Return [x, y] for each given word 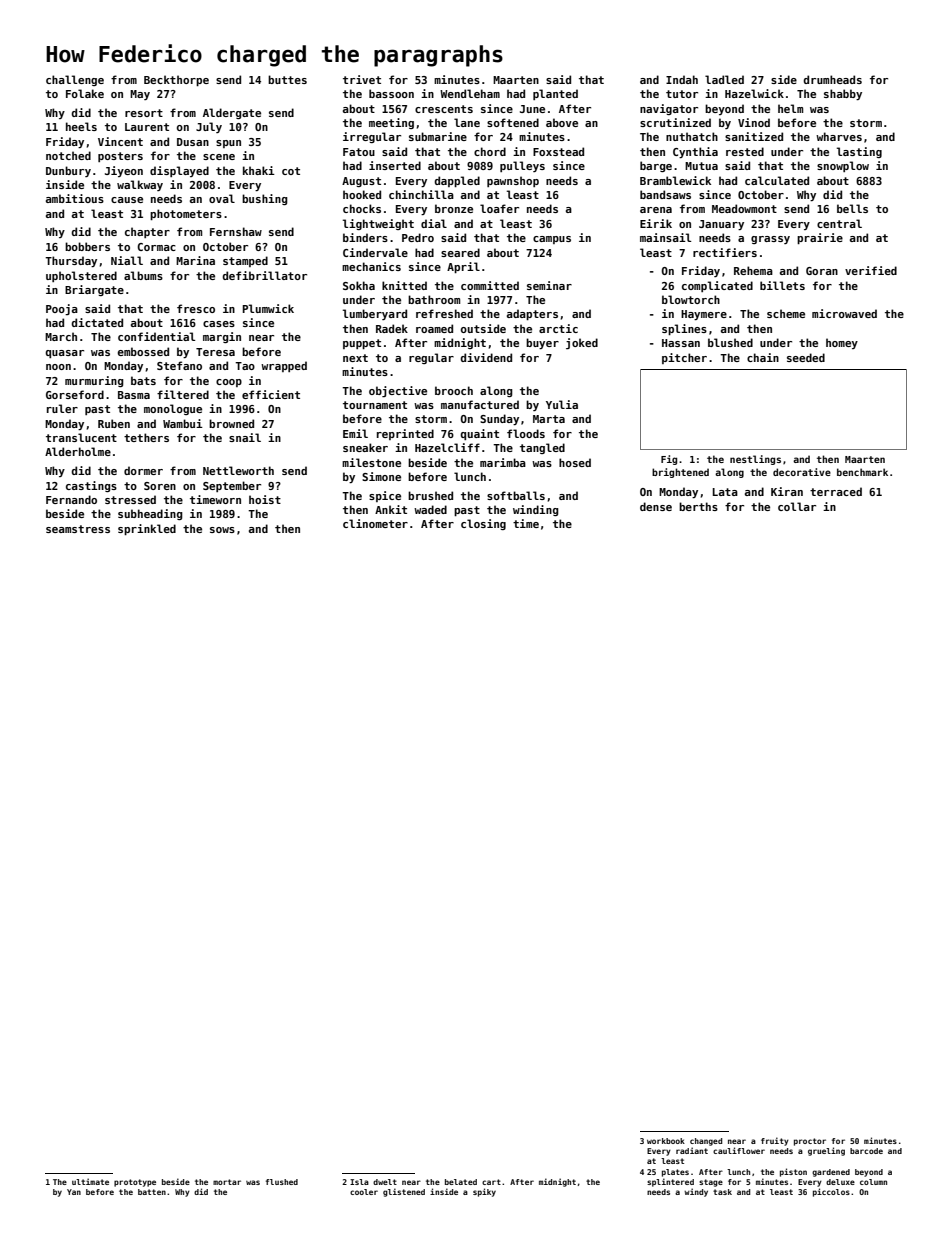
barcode [866, 1151]
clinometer [375, 523]
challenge [75, 80]
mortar [227, 1182]
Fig [669, 460]
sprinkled [147, 529]
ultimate [90, 1181]
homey [842, 343]
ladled [724, 79]
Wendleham [470, 93]
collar [797, 506]
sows [222, 530]
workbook [666, 1141]
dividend [486, 357]
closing [483, 524]
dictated [97, 322]
